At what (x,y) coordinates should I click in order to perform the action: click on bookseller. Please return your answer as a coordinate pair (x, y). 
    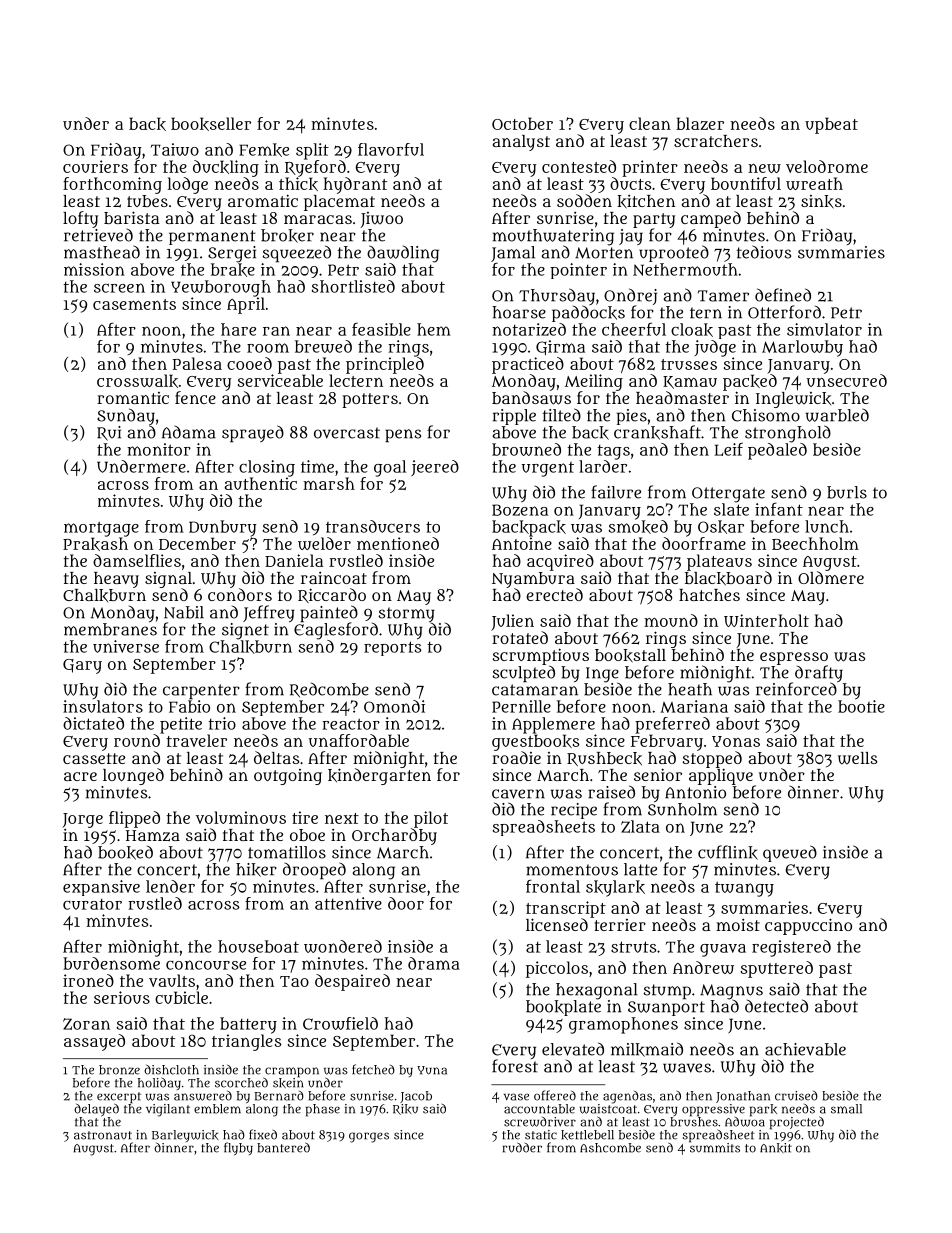
    Looking at the image, I should click on (211, 124).
